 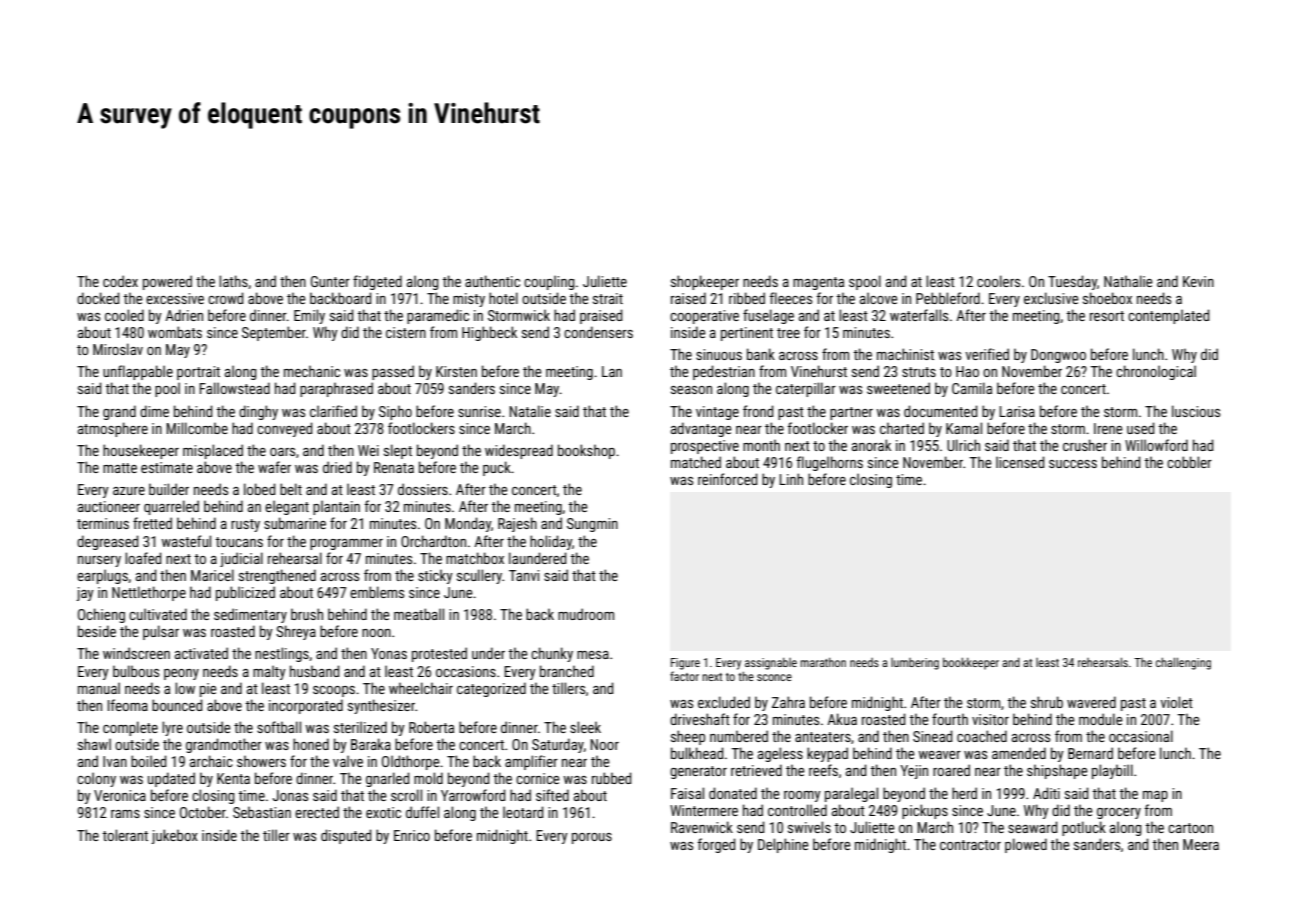 What do you see at coordinates (1141, 736) in the screenshot?
I see `occasional` at bounding box center [1141, 736].
